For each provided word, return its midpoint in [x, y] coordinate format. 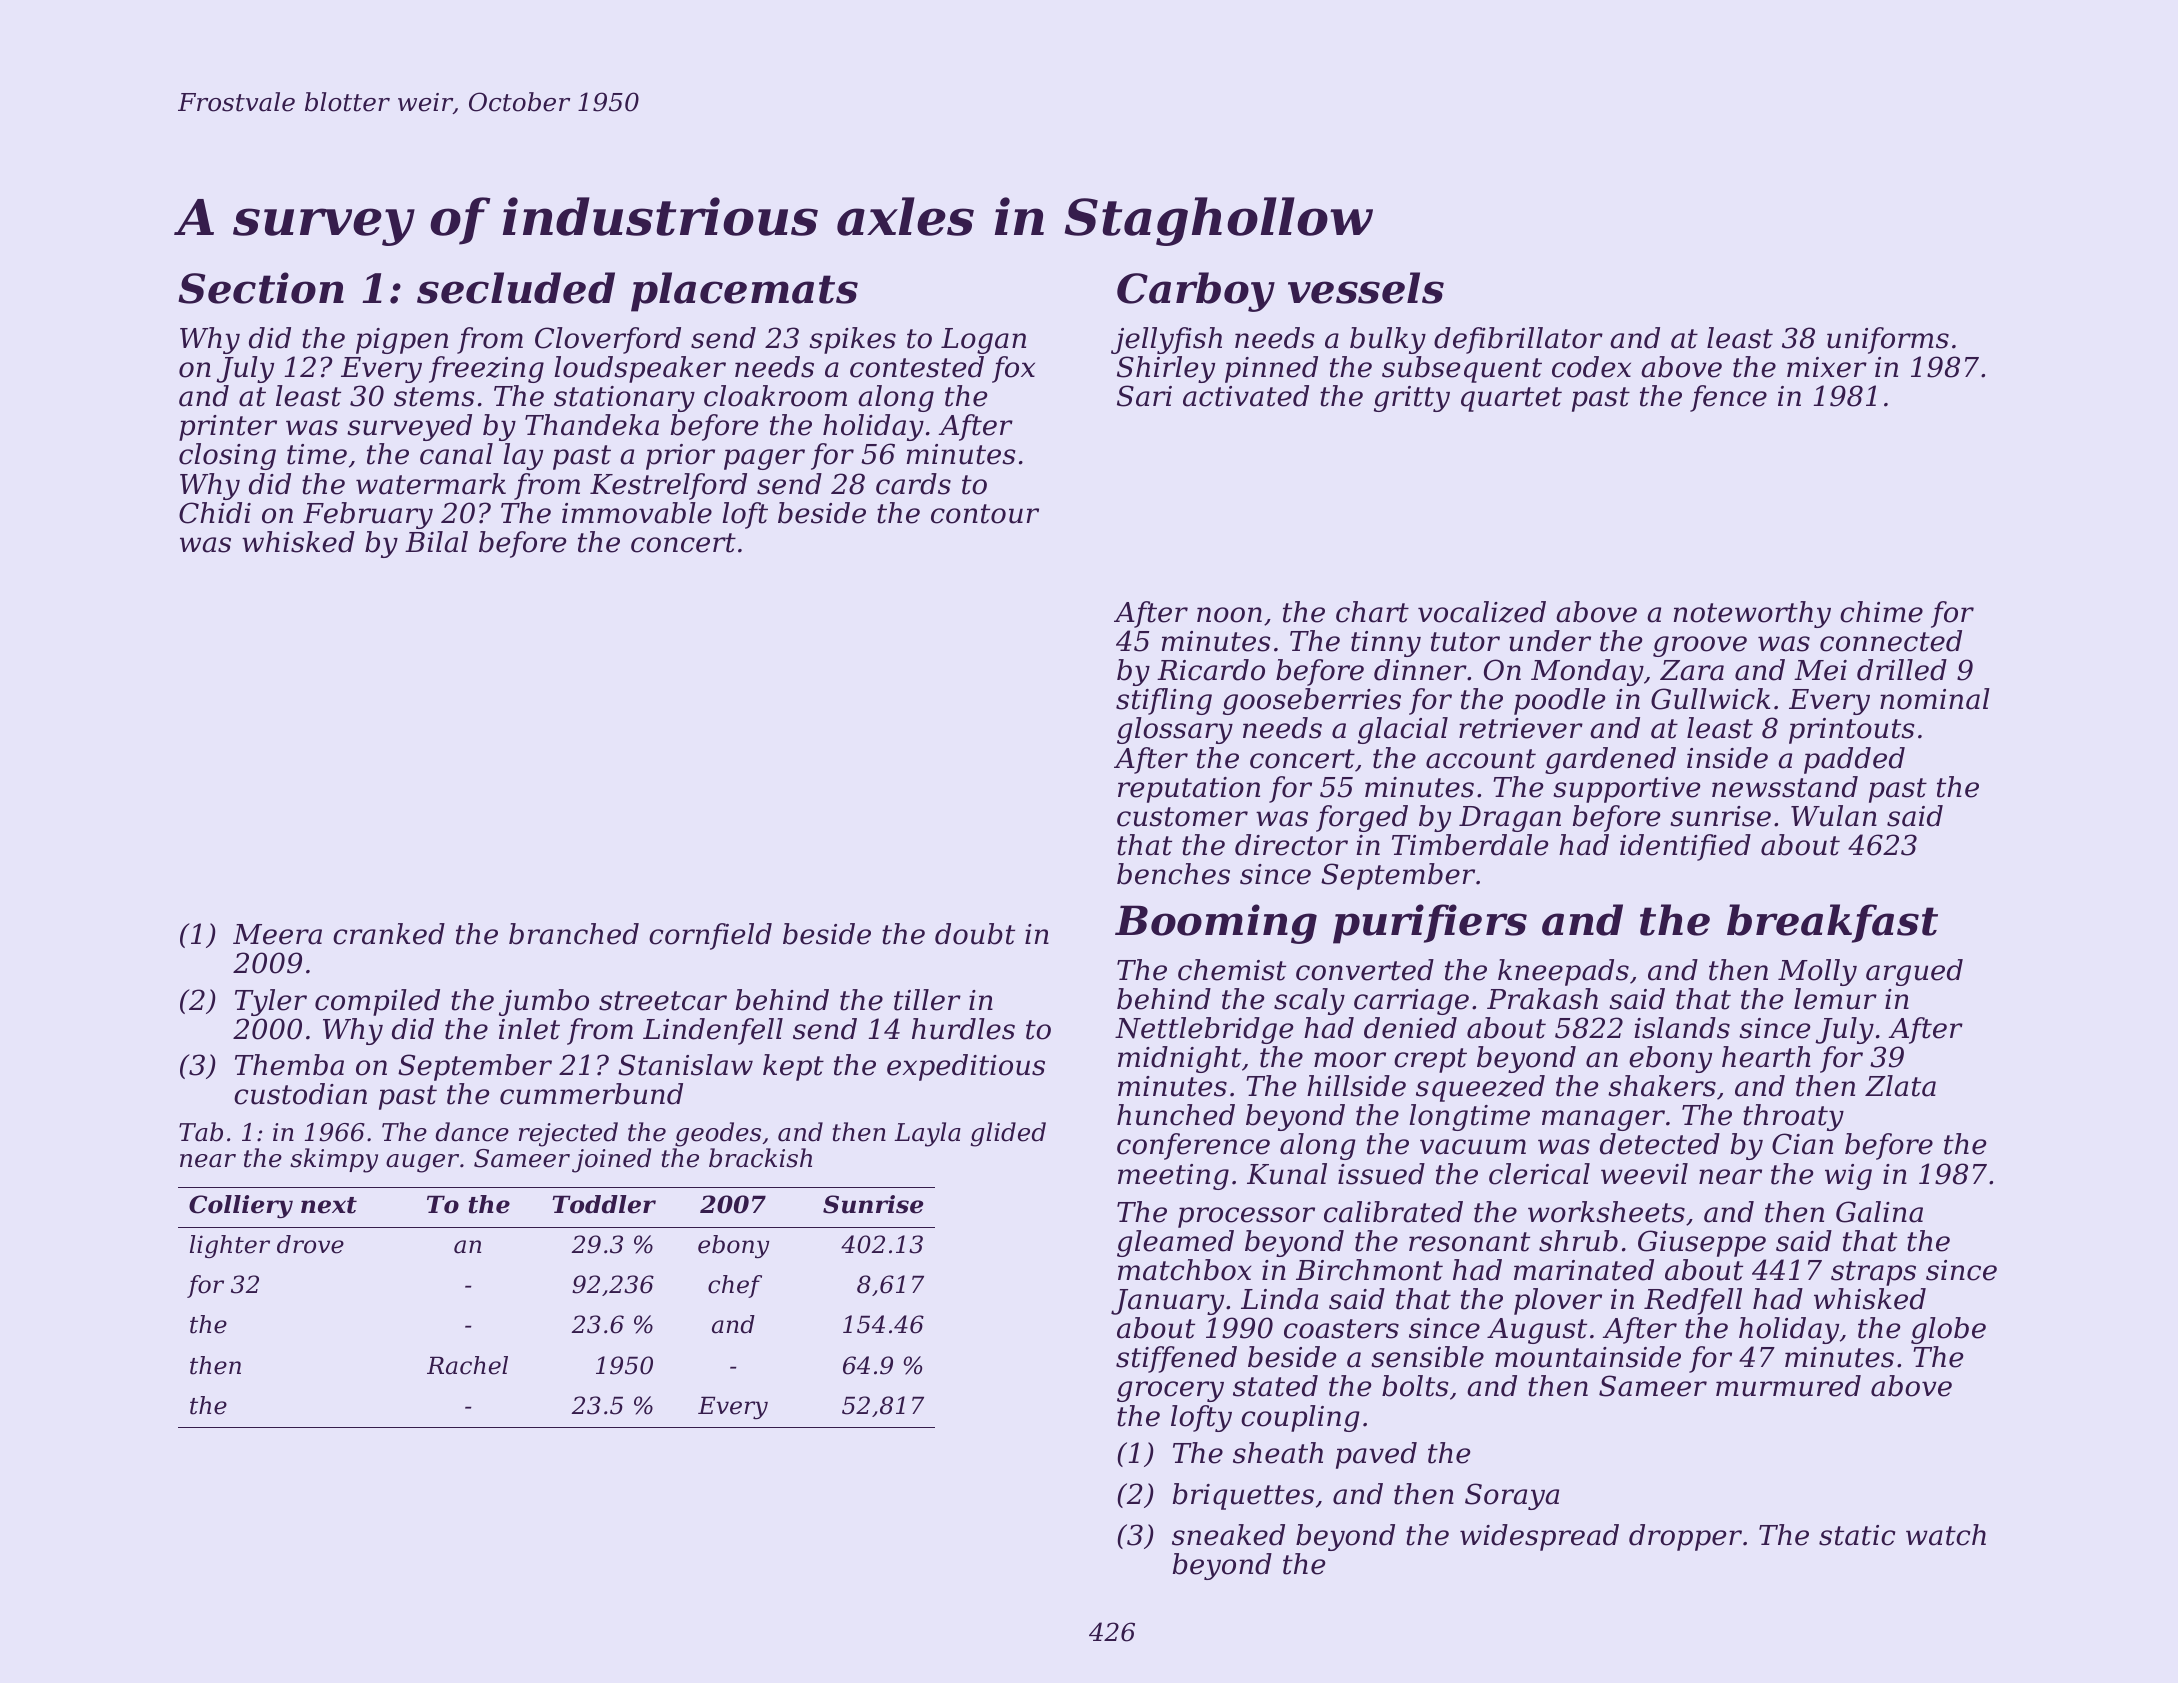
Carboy [1196, 292]
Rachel [467, 1365]
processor [1246, 1217]
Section [261, 288]
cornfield [710, 936]
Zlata [1900, 1086]
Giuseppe [1702, 1243]
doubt [975, 934]
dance [472, 1132]
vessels [1366, 288]
